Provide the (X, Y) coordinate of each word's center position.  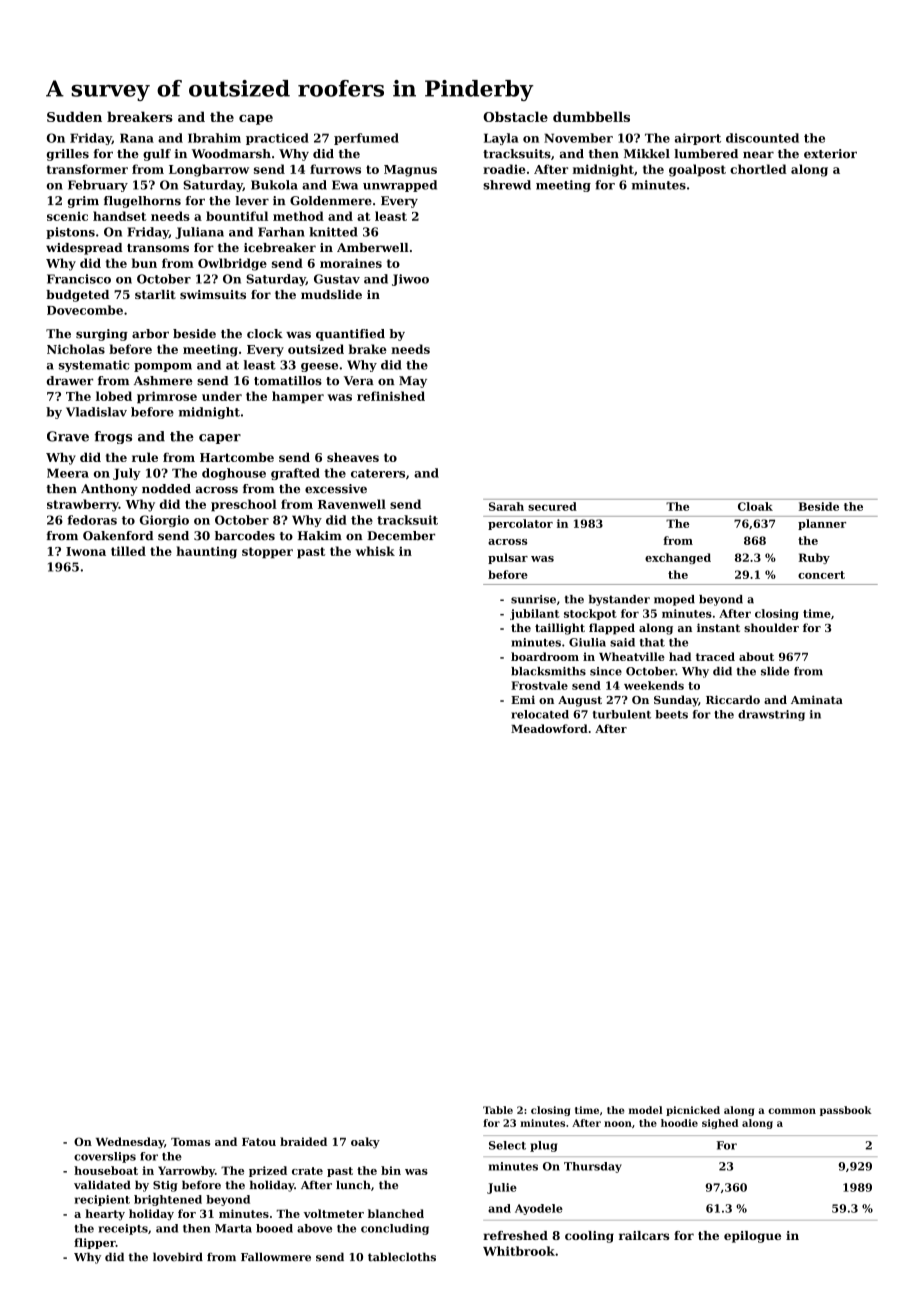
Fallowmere (276, 1257)
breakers (140, 116)
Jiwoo (410, 280)
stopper (267, 553)
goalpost (697, 170)
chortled (758, 169)
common (792, 1111)
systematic (94, 366)
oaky (365, 1143)
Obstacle (515, 116)
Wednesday (130, 1143)
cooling (589, 1237)
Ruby (814, 558)
